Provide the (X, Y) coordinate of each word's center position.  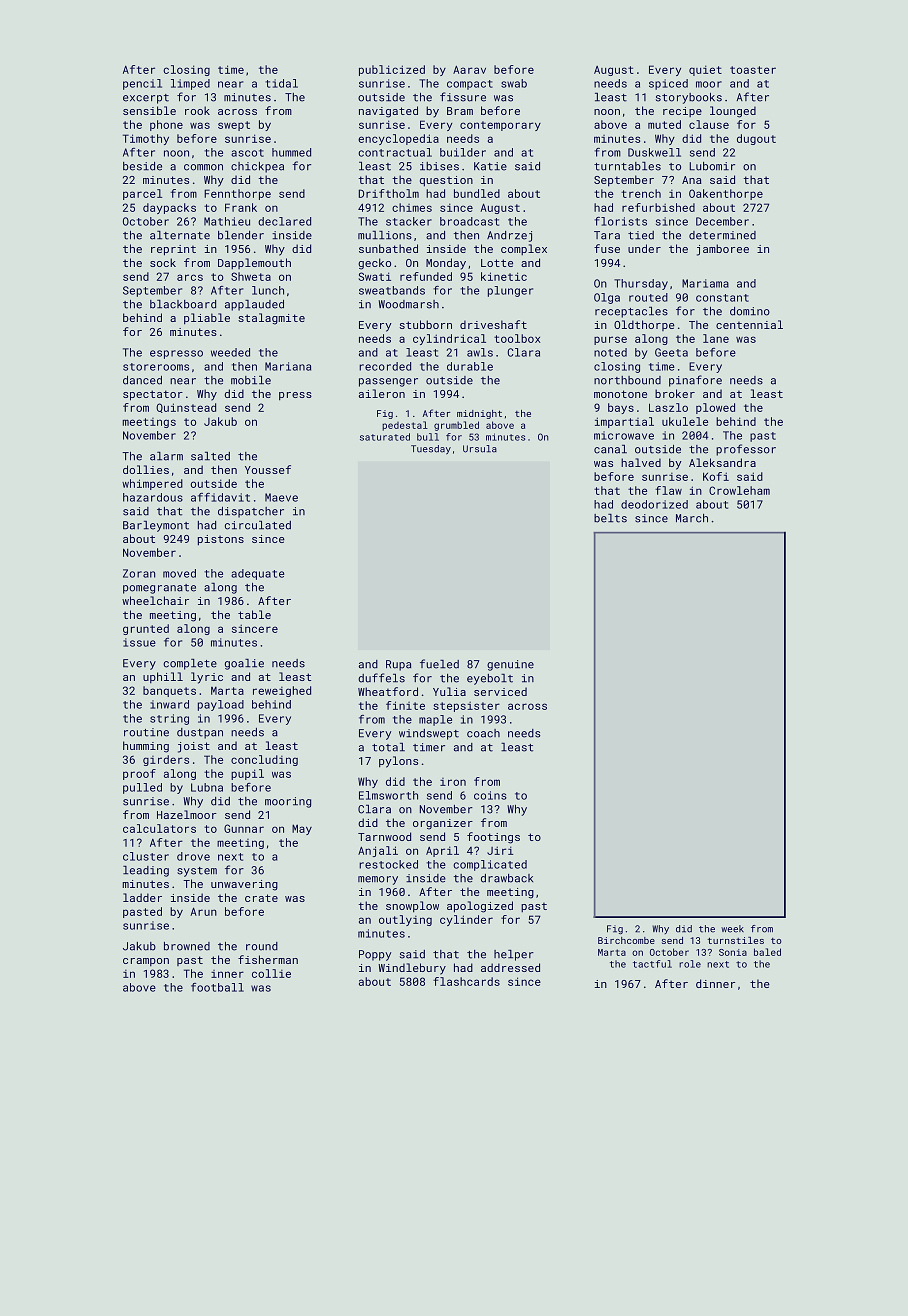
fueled (439, 664)
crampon (146, 962)
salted (210, 456)
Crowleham (739, 490)
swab (514, 83)
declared (284, 221)
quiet (705, 70)
